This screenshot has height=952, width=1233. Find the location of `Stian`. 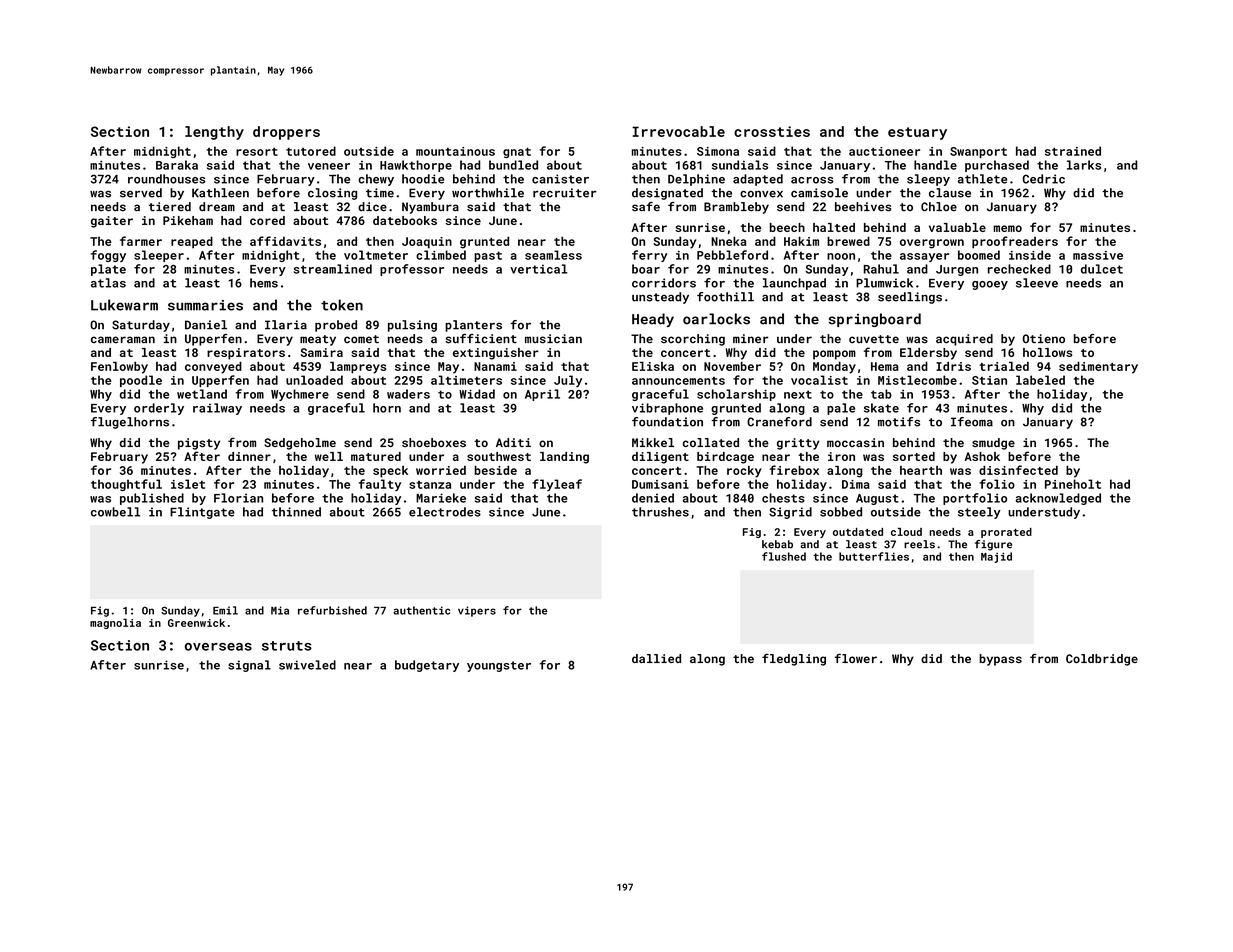

Stian is located at coordinates (989, 380).
